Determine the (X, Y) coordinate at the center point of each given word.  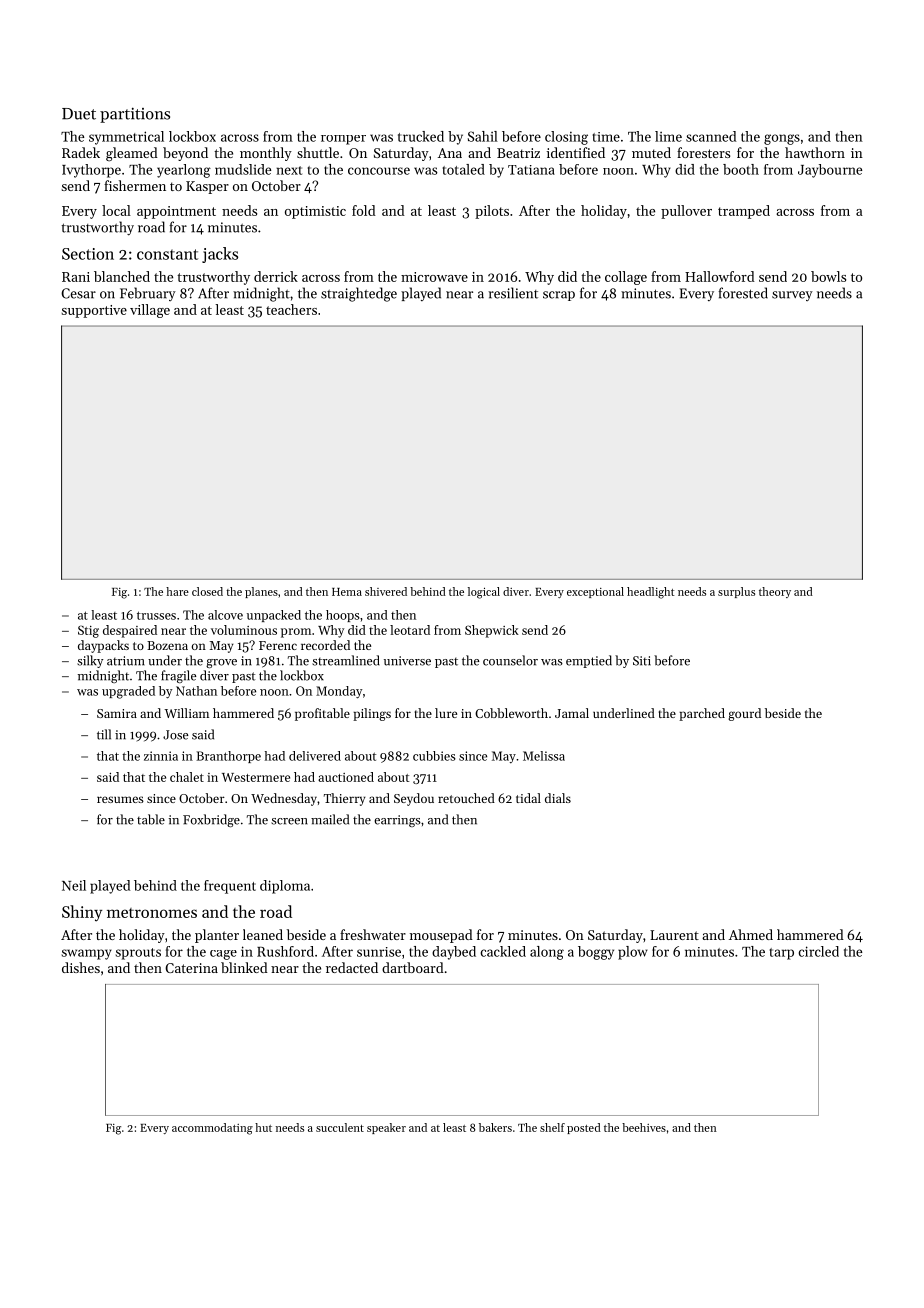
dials (558, 798)
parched (702, 714)
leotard (410, 630)
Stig (88, 631)
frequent (230, 887)
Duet (79, 114)
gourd (744, 714)
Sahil (483, 136)
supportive (94, 311)
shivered (386, 591)
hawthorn (815, 152)
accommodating (212, 1129)
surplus (736, 592)
